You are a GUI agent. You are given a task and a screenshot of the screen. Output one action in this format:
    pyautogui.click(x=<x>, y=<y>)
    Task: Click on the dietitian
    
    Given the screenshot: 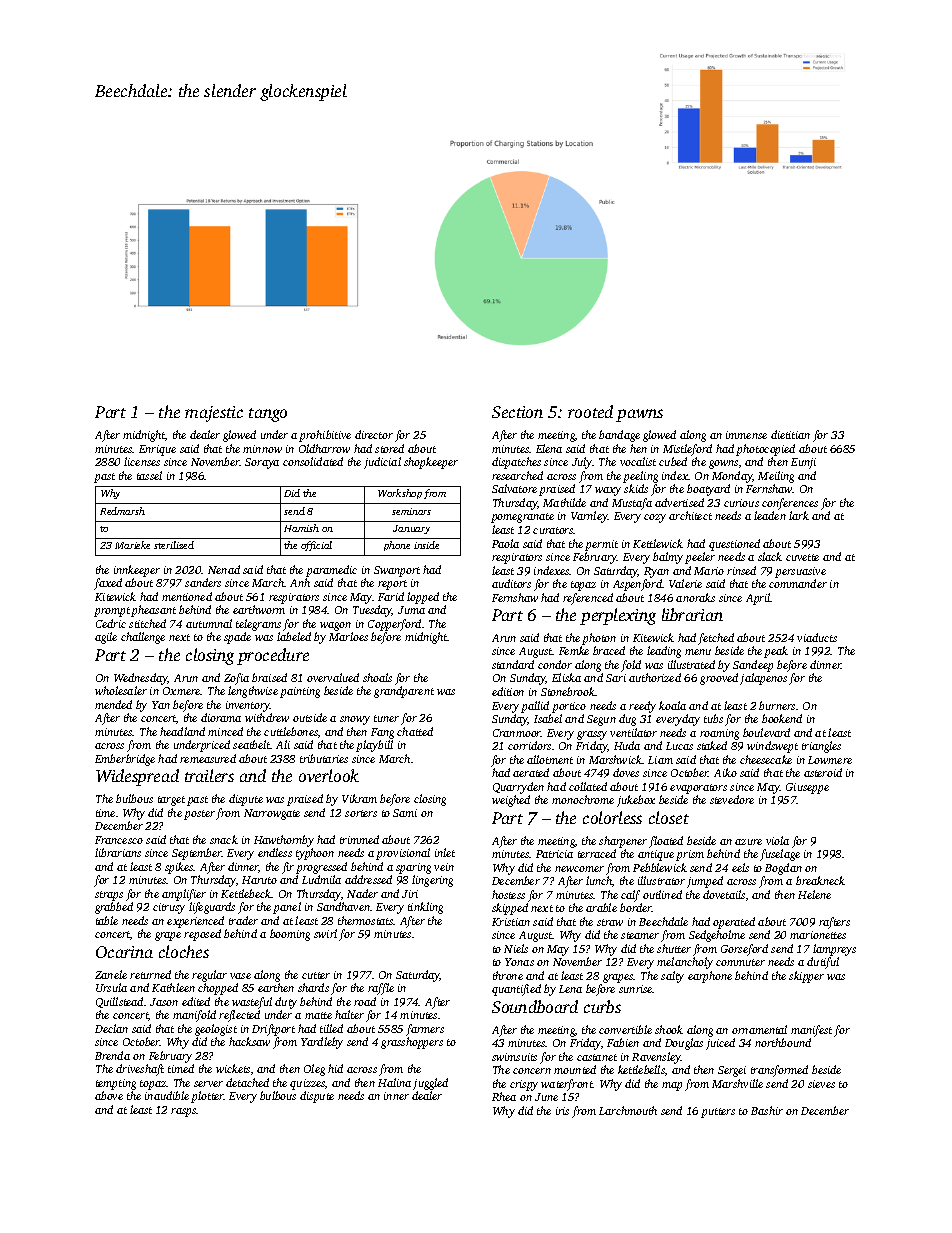 What is the action you would take?
    pyautogui.click(x=790, y=434)
